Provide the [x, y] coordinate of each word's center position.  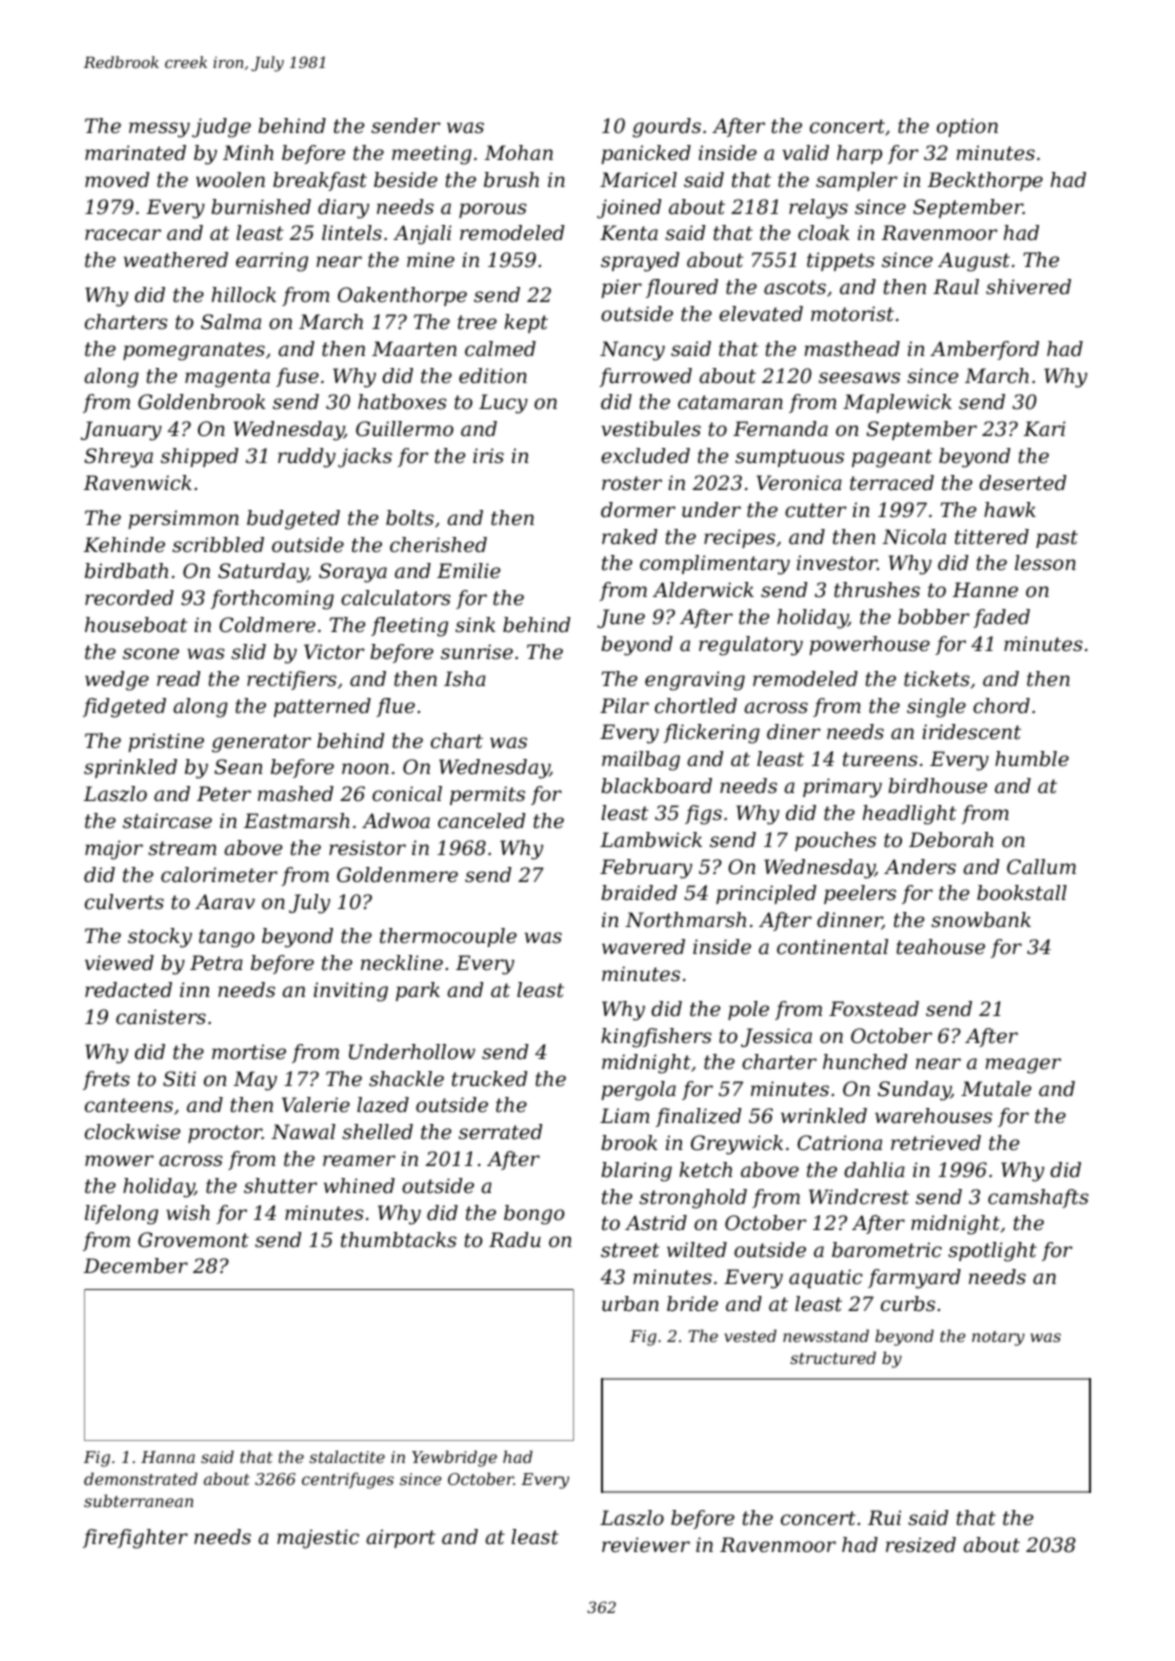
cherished [438, 545]
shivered [1028, 286]
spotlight [992, 1252]
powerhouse [869, 645]
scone [151, 654]
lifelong [121, 1215]
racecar [123, 235]
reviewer [646, 1545]
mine [430, 259]
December [136, 1266]
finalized [698, 1117]
